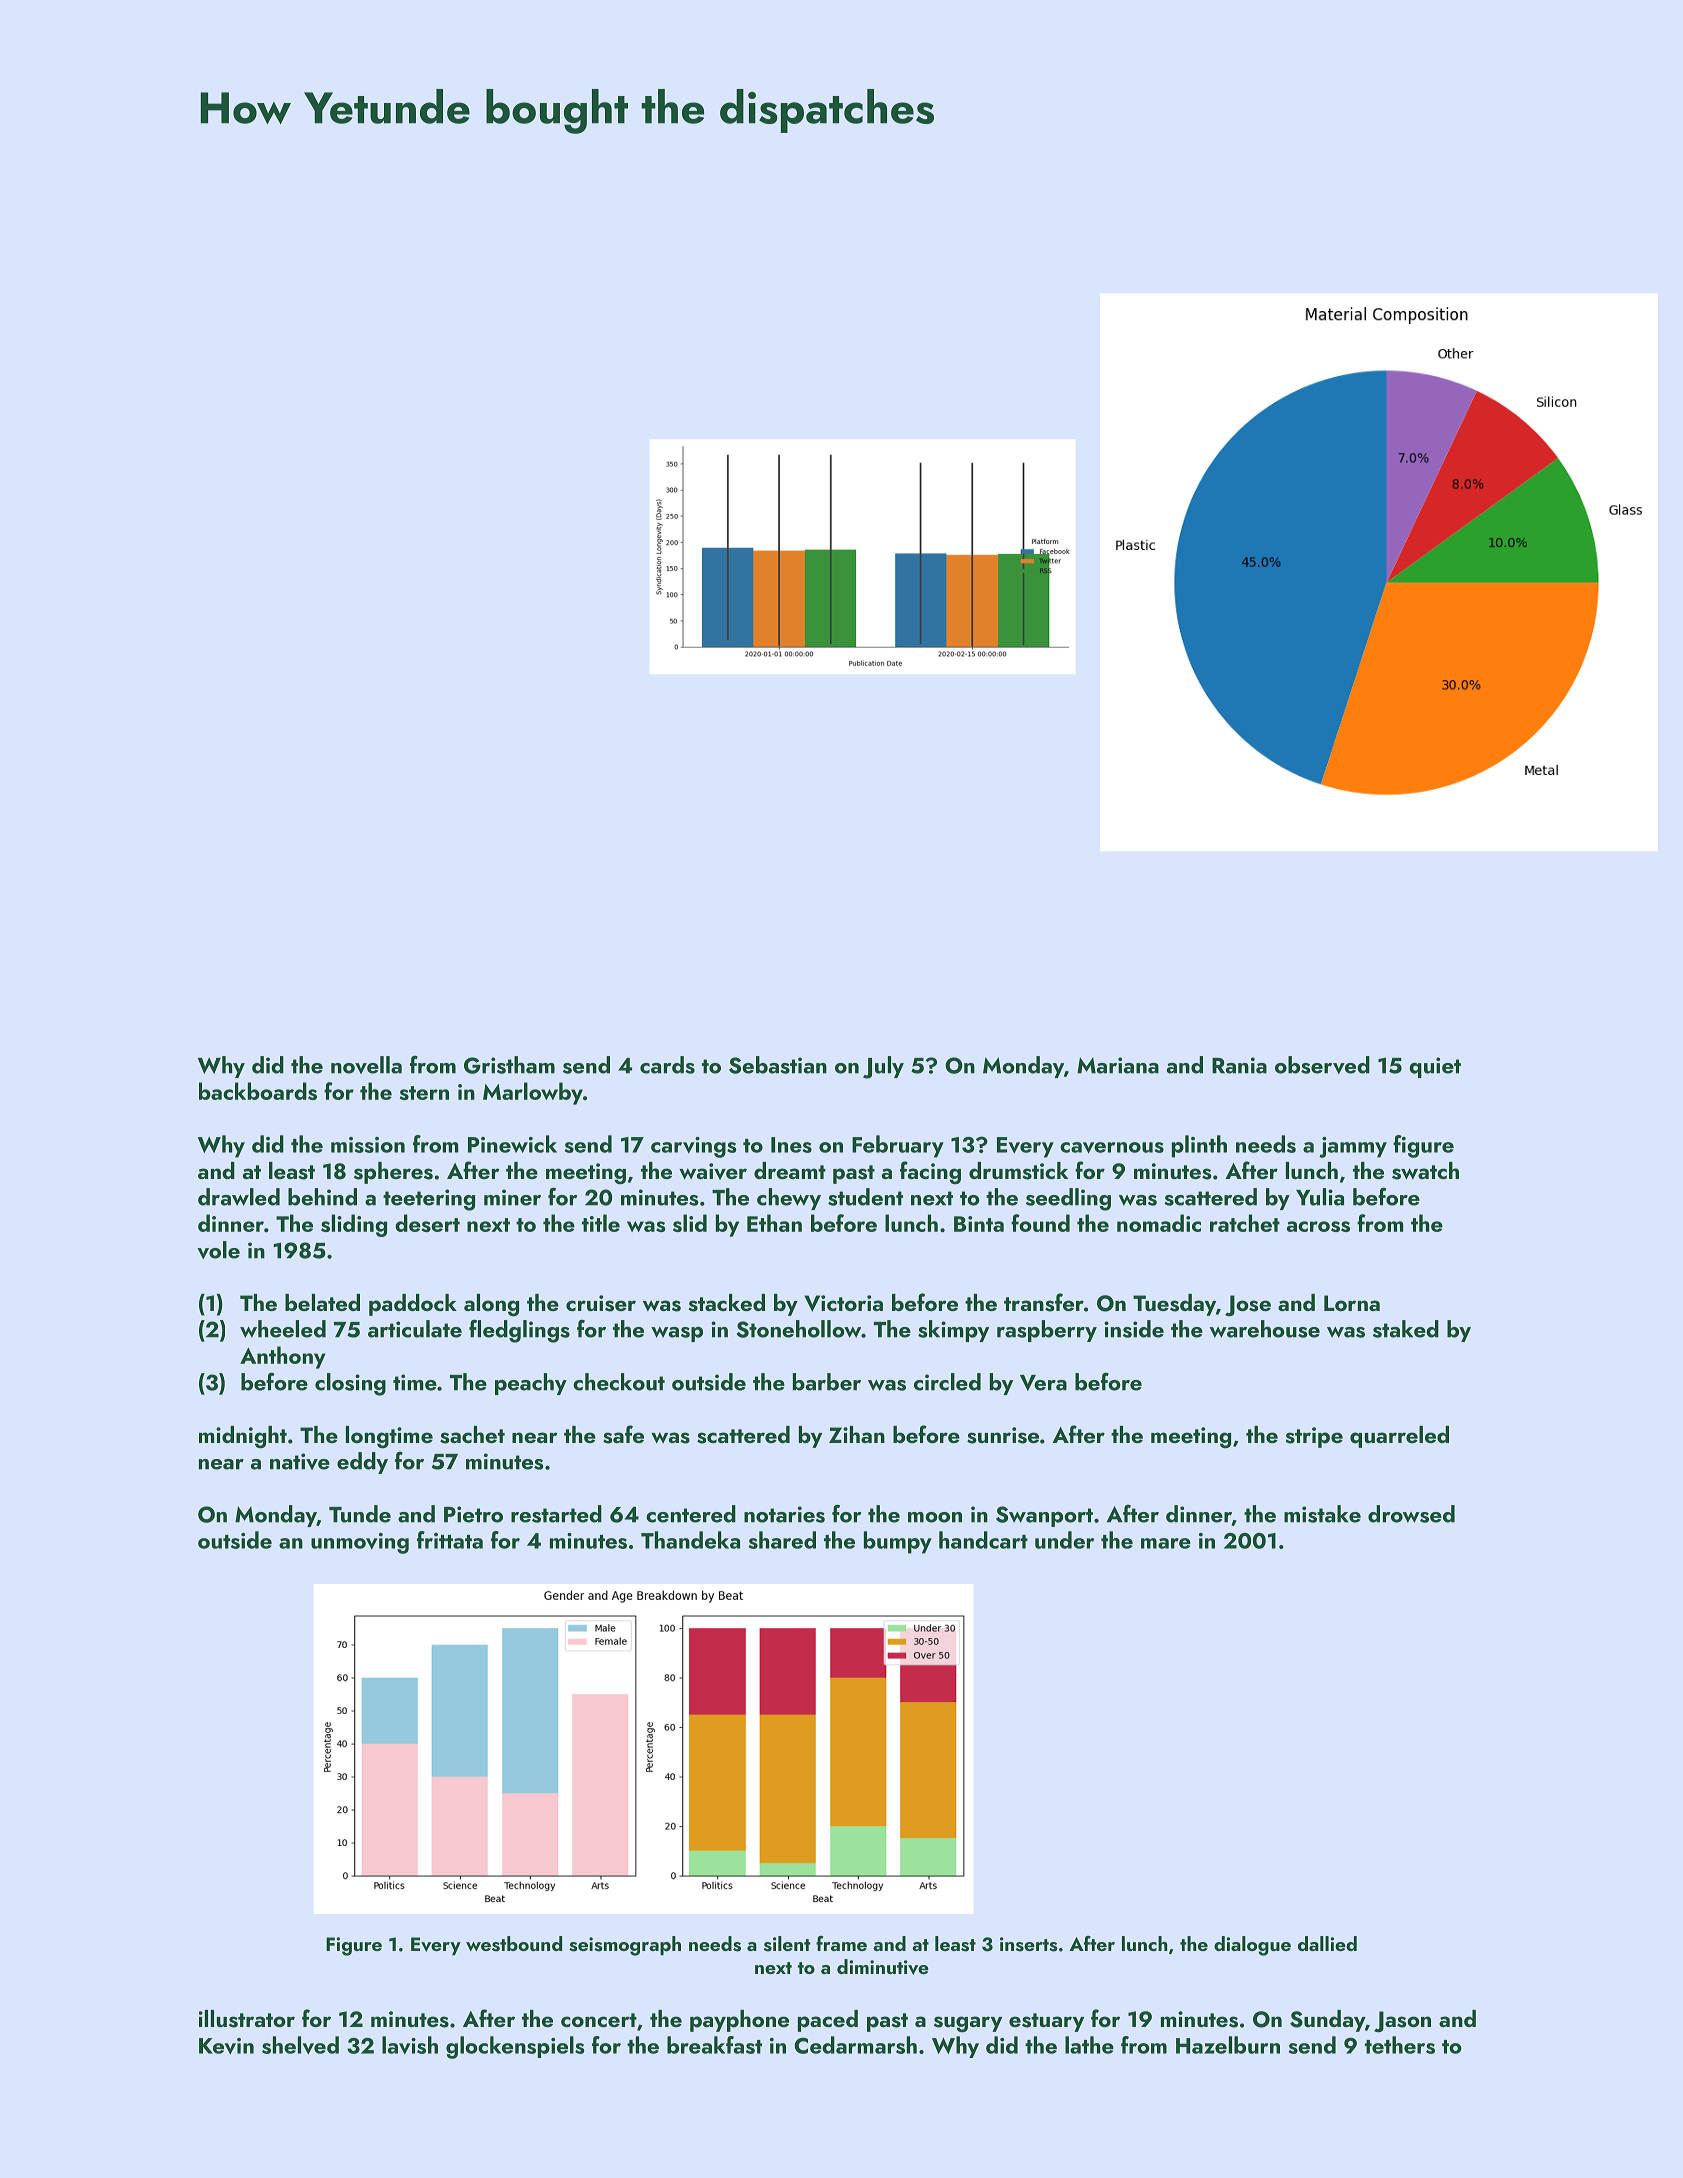 This screenshot has height=2178, width=1683. Describe the element at coordinates (1411, 1514) in the screenshot. I see `drowsed` at that location.
